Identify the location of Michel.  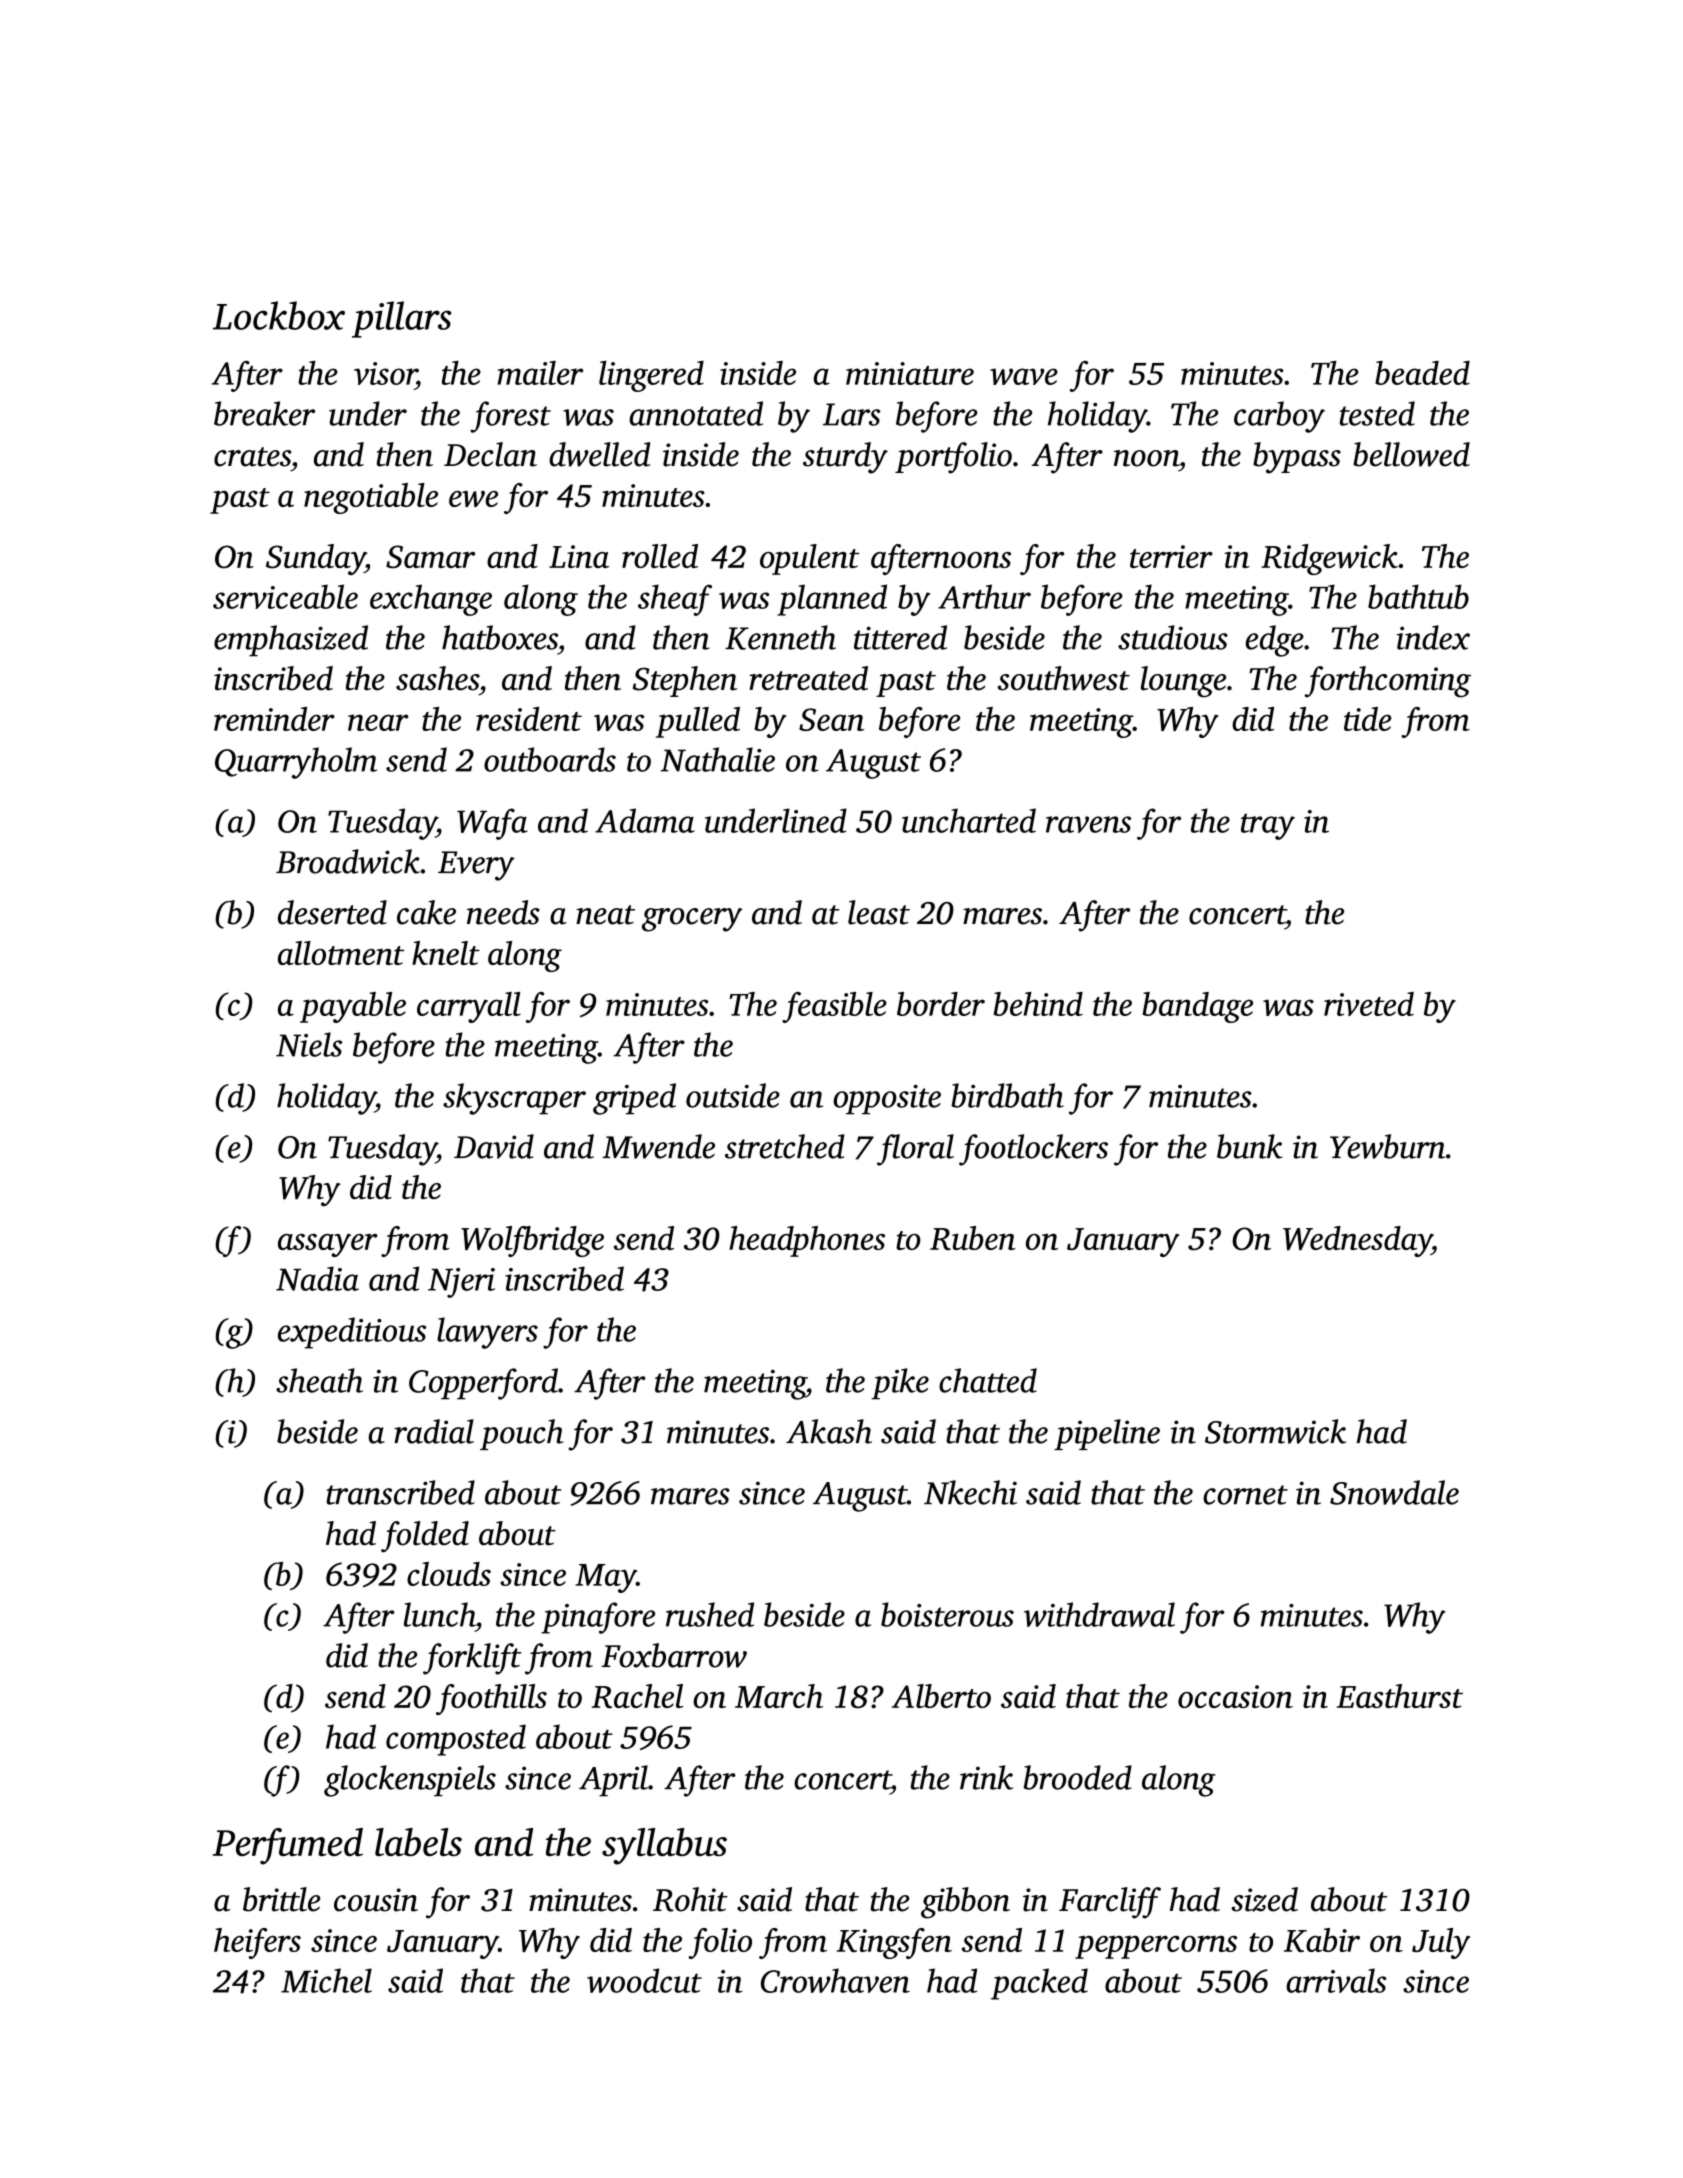
(326, 1980).
